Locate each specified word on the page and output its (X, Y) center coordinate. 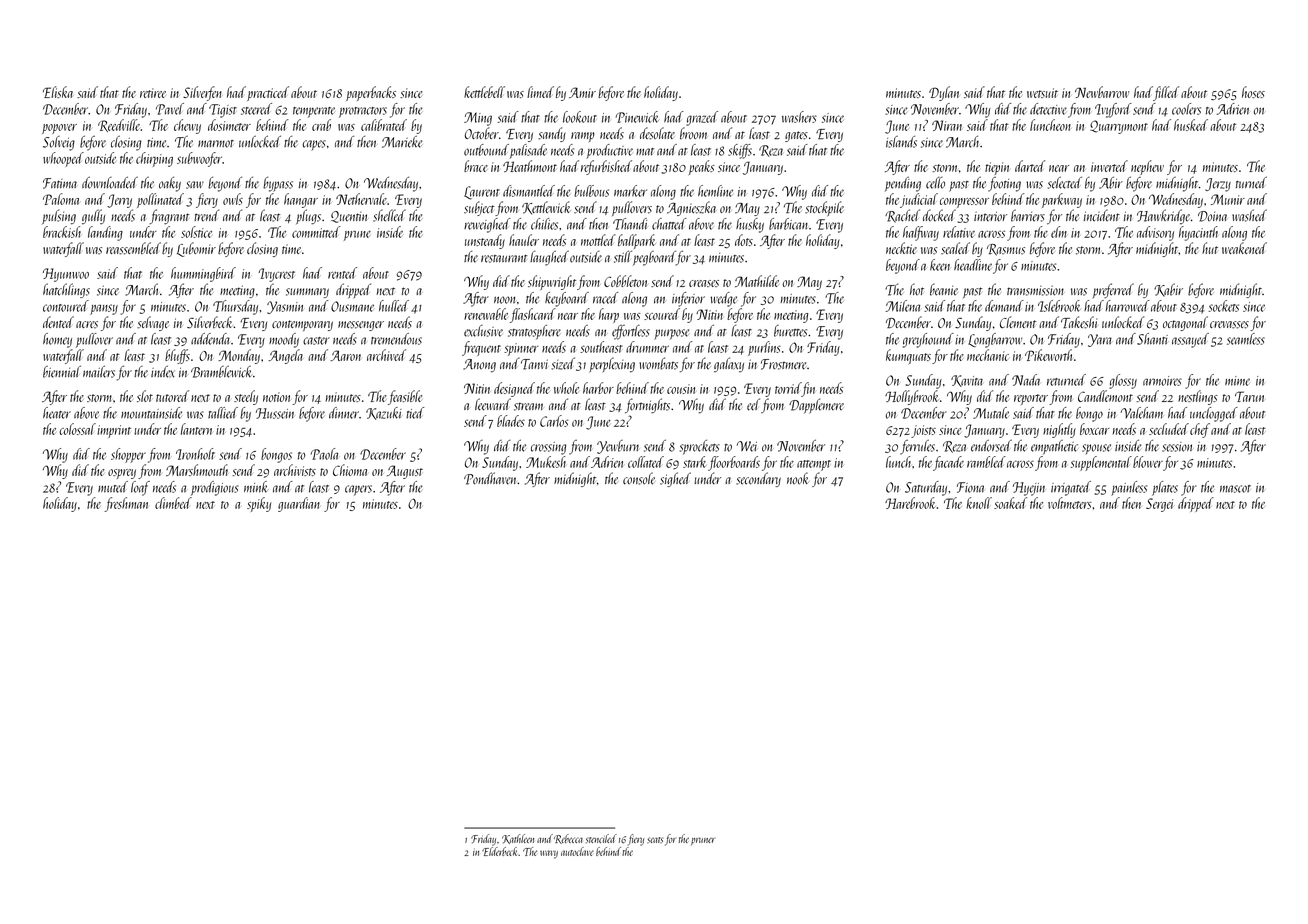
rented (342, 273)
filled (1166, 93)
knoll (979, 503)
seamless (1246, 339)
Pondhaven (491, 478)
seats (655, 840)
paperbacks (371, 93)
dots (744, 240)
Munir (1228, 199)
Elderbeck (500, 851)
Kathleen (518, 839)
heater (57, 413)
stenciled (601, 838)
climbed (173, 503)
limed (540, 92)
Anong (479, 366)
